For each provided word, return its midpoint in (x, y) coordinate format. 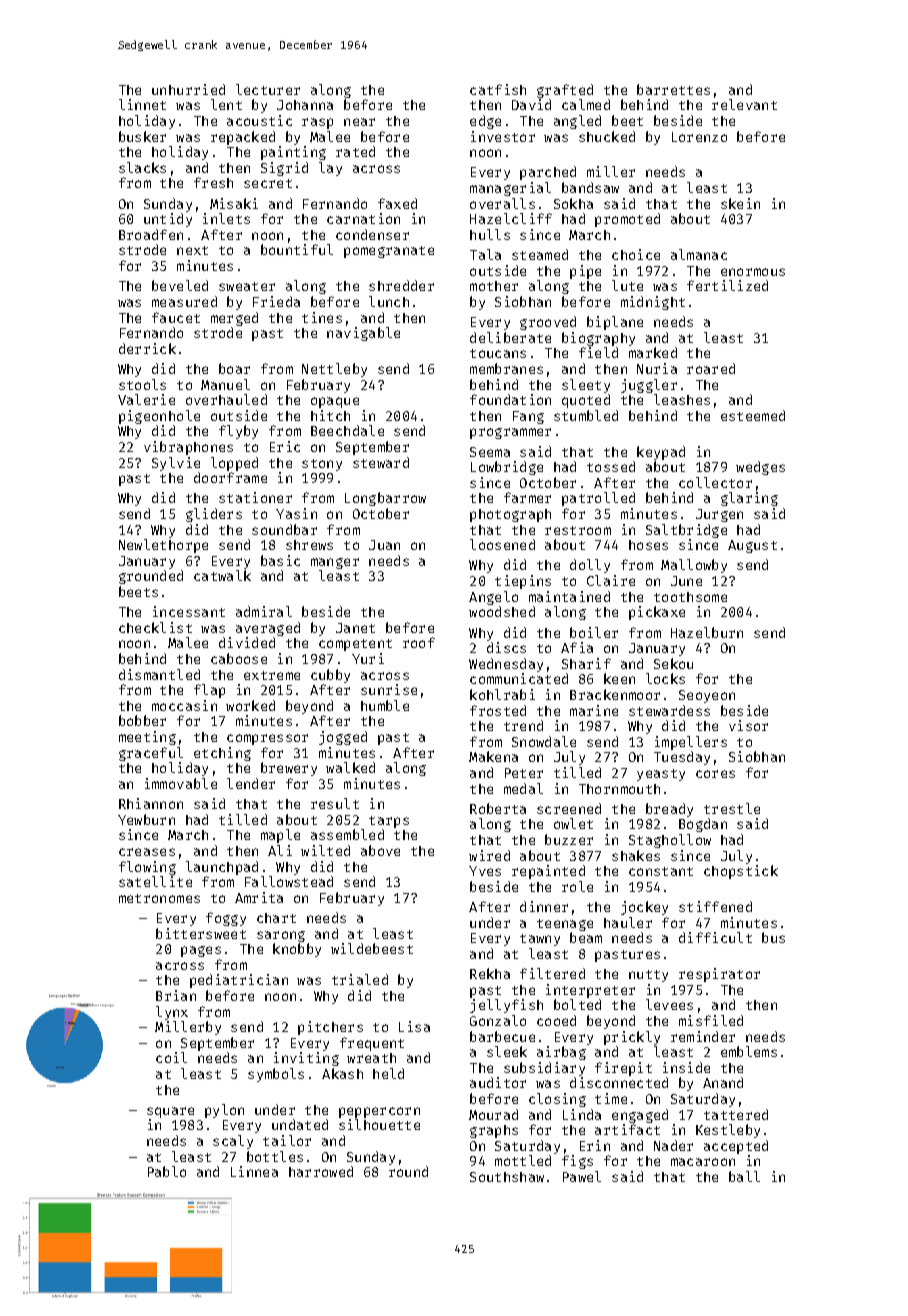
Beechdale (347, 430)
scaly (233, 1142)
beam (586, 937)
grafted (565, 91)
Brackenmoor (615, 694)
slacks (142, 167)
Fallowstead (289, 881)
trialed (360, 979)
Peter (524, 773)
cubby (330, 676)
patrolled (598, 499)
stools (142, 384)
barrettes (673, 89)
